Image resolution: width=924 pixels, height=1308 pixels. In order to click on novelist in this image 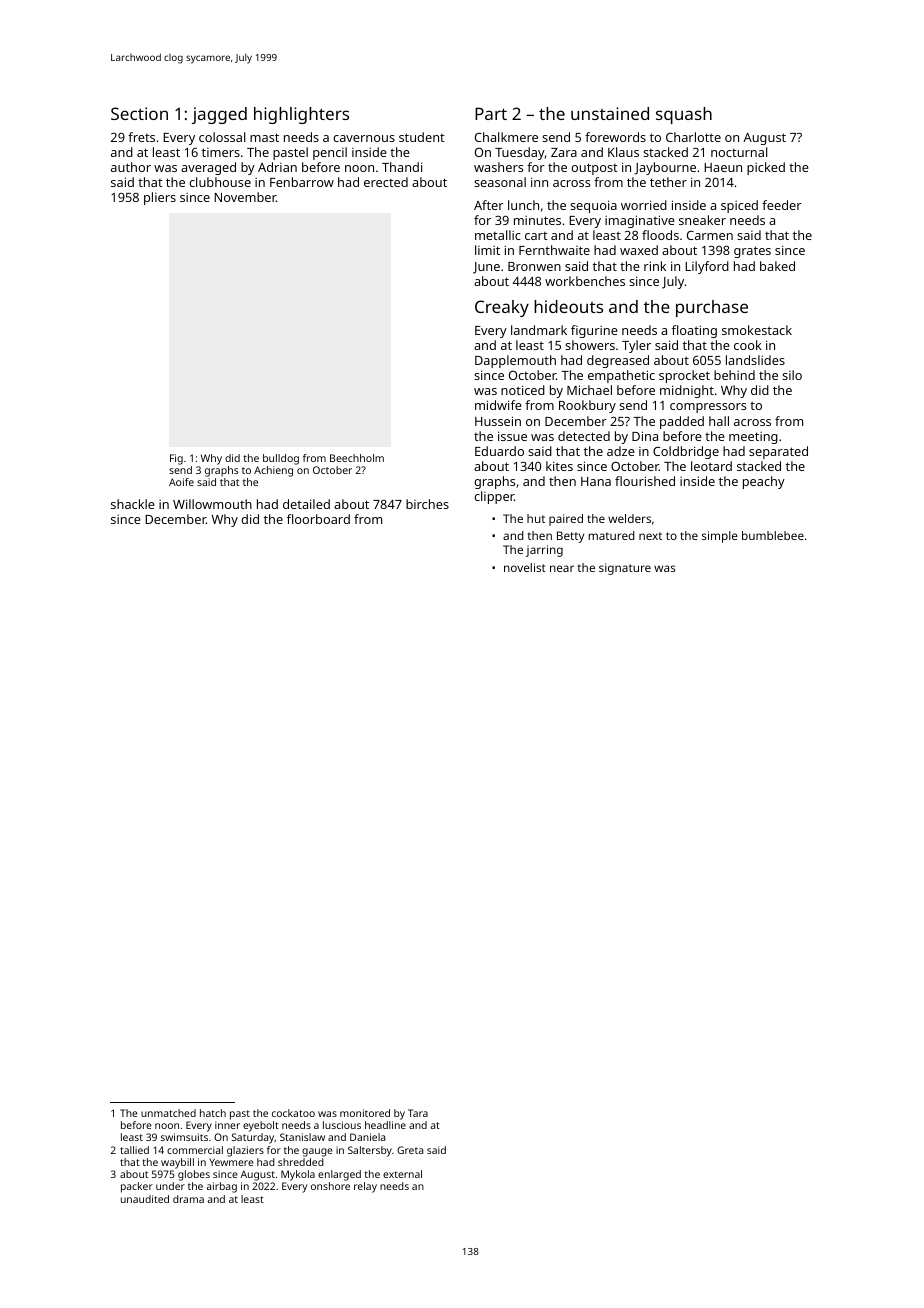, I will do `click(525, 567)`.
